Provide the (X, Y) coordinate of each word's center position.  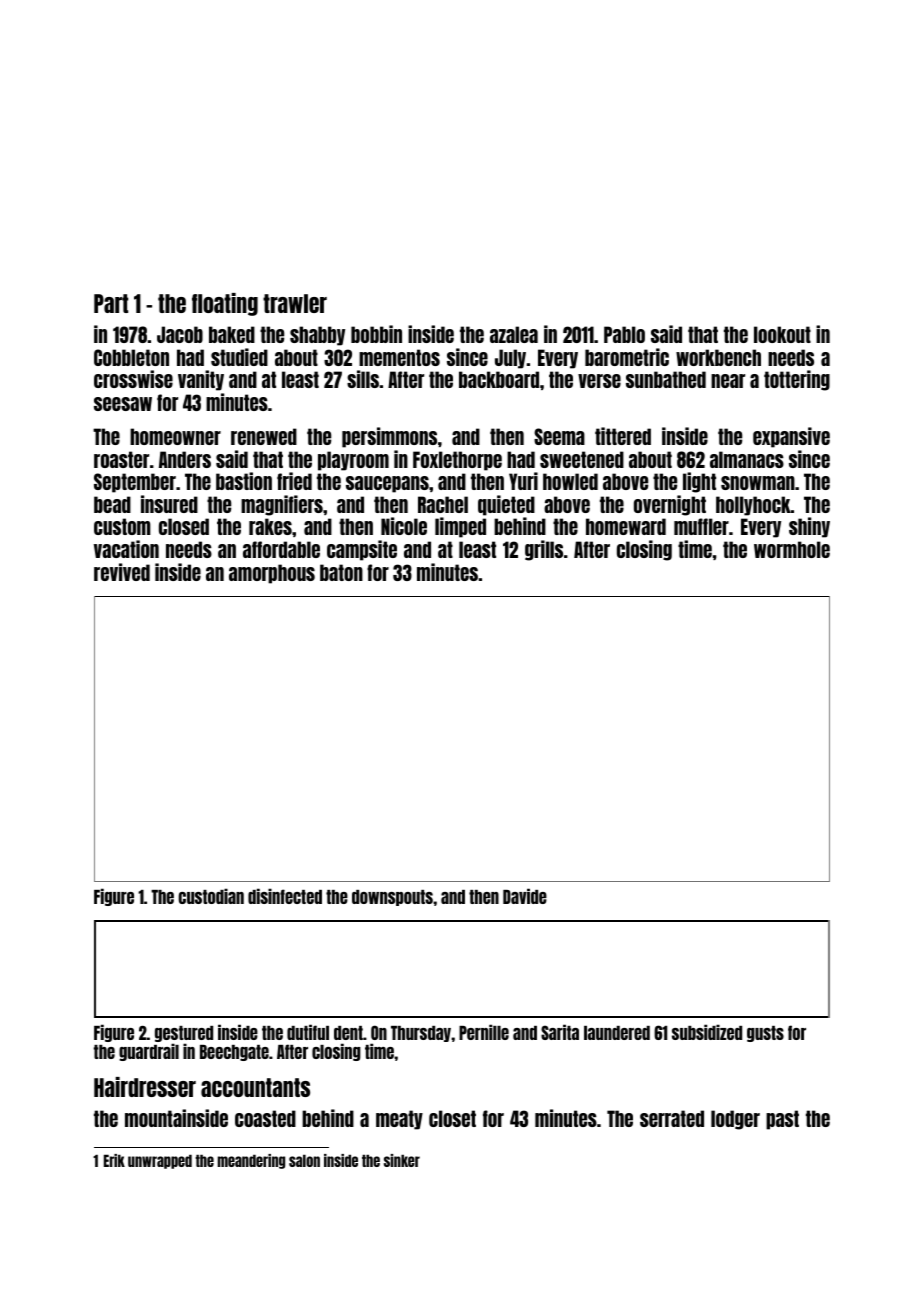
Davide (525, 896)
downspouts (392, 898)
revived (122, 572)
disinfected (285, 896)
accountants (255, 1087)
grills (544, 550)
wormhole (792, 549)
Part (111, 303)
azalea (514, 334)
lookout (782, 334)
